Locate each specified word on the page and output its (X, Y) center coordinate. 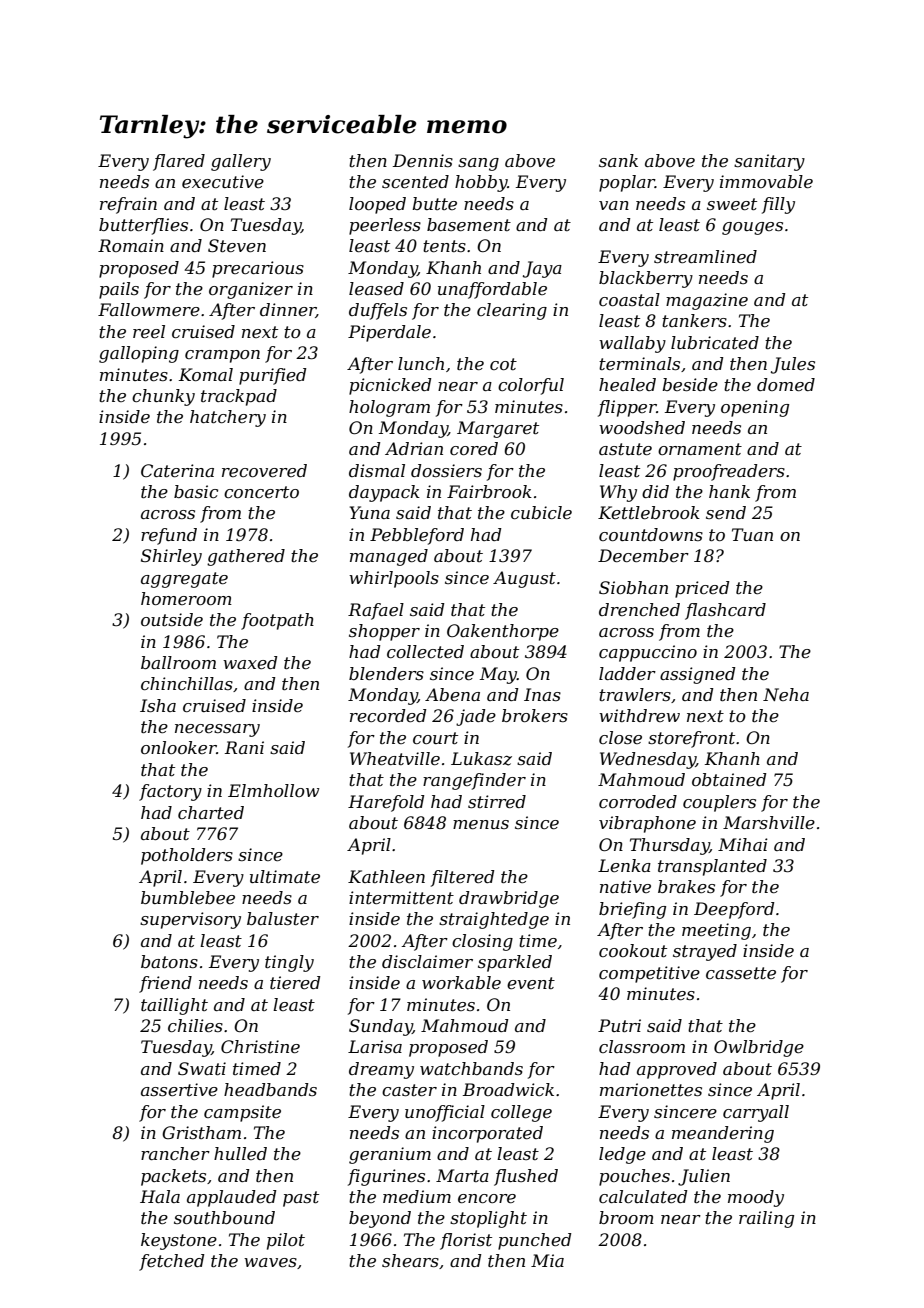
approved (677, 1070)
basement (469, 224)
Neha (786, 694)
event (531, 983)
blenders (386, 673)
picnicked (390, 386)
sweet (732, 204)
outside (172, 619)
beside (690, 384)
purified (272, 376)
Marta (462, 1175)
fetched (171, 1262)
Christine (260, 1046)
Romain (131, 245)
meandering (723, 1134)
